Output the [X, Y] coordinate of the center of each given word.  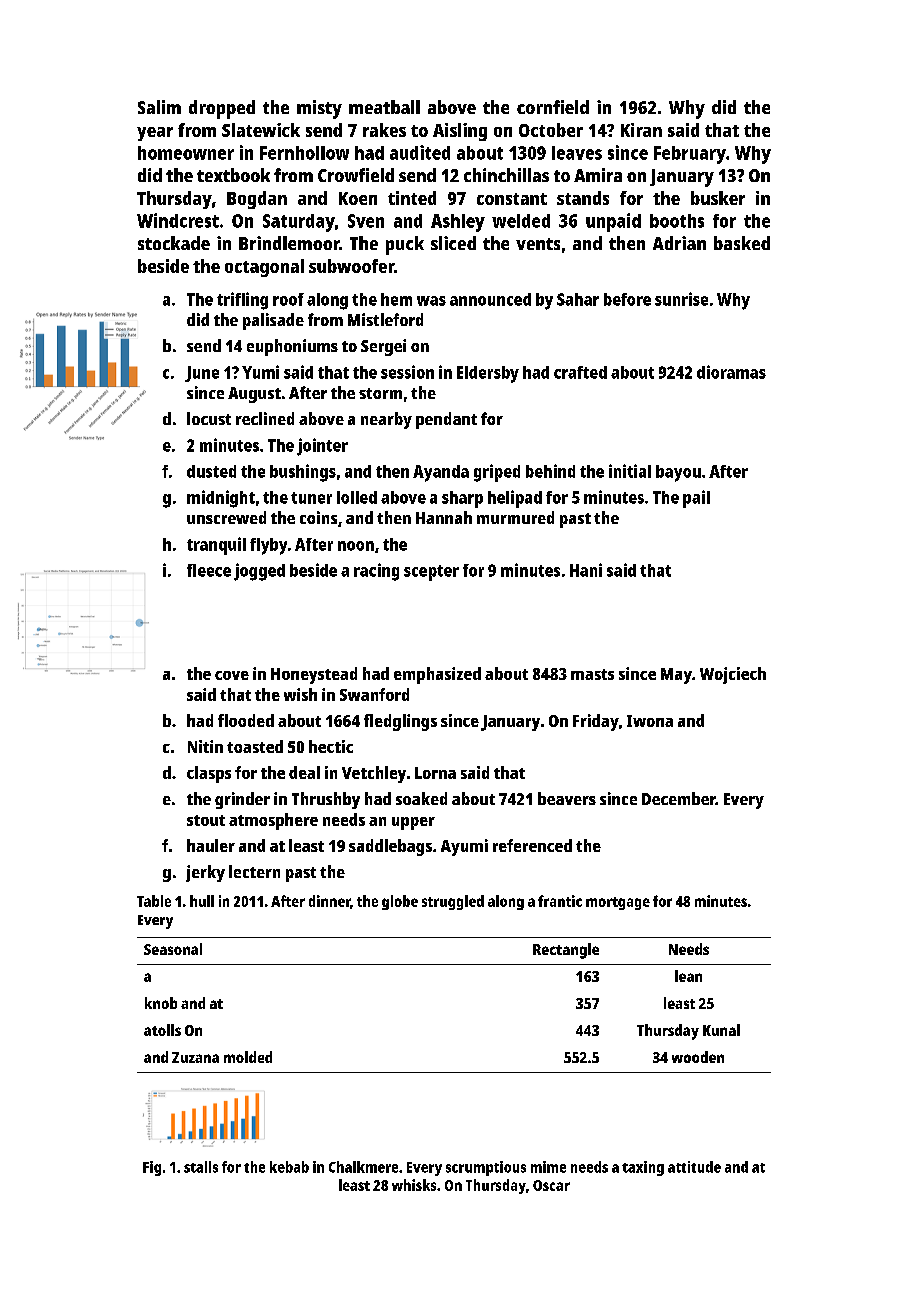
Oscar [551, 1185]
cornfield [553, 107]
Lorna [435, 773]
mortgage [618, 903]
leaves [577, 153]
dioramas [731, 372]
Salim [159, 107]
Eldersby [488, 374]
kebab [289, 1167]
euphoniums [292, 347]
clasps [209, 774]
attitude [694, 1167]
